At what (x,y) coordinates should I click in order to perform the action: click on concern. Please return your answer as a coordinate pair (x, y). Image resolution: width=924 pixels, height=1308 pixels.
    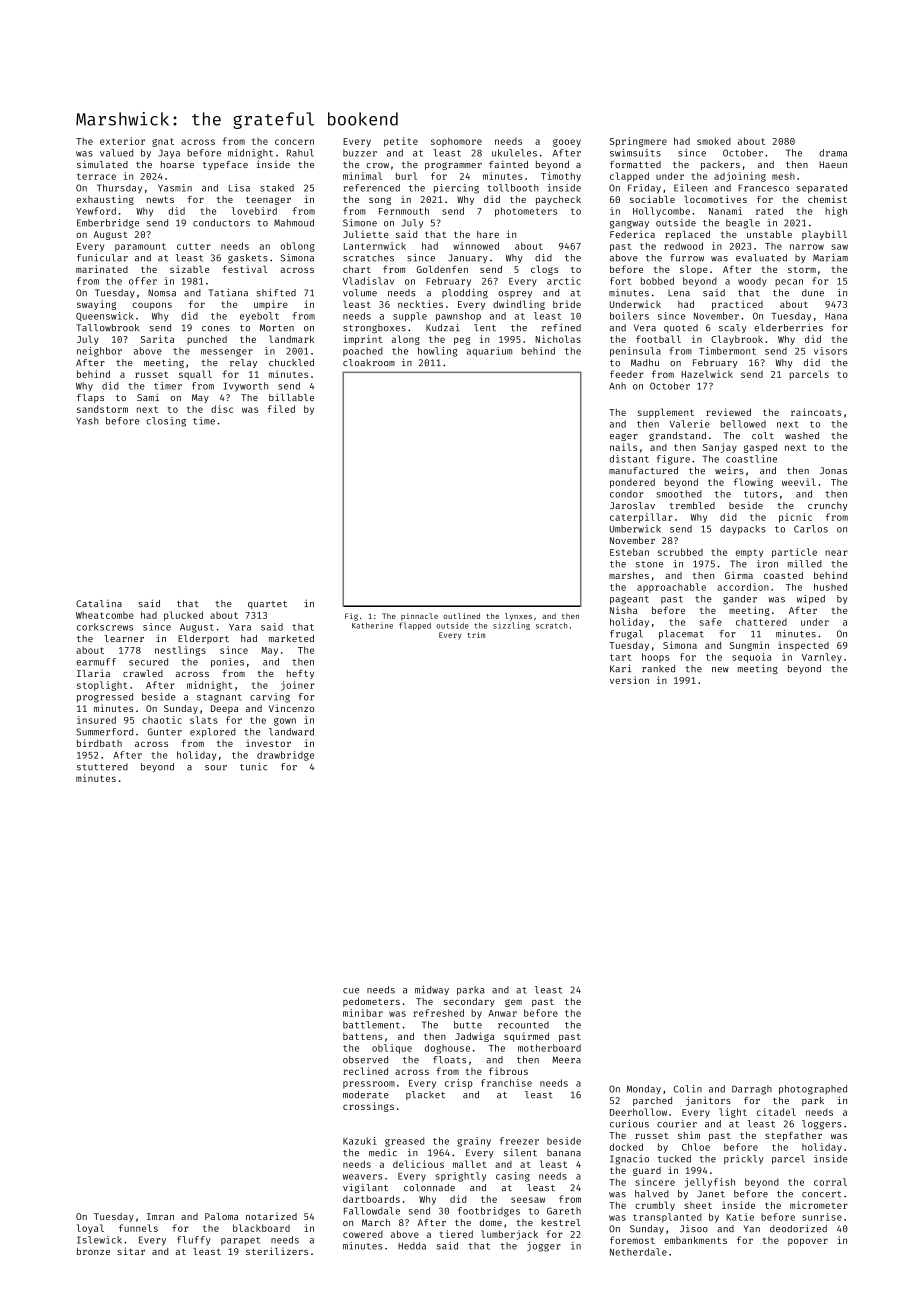
    Looking at the image, I should click on (294, 142).
